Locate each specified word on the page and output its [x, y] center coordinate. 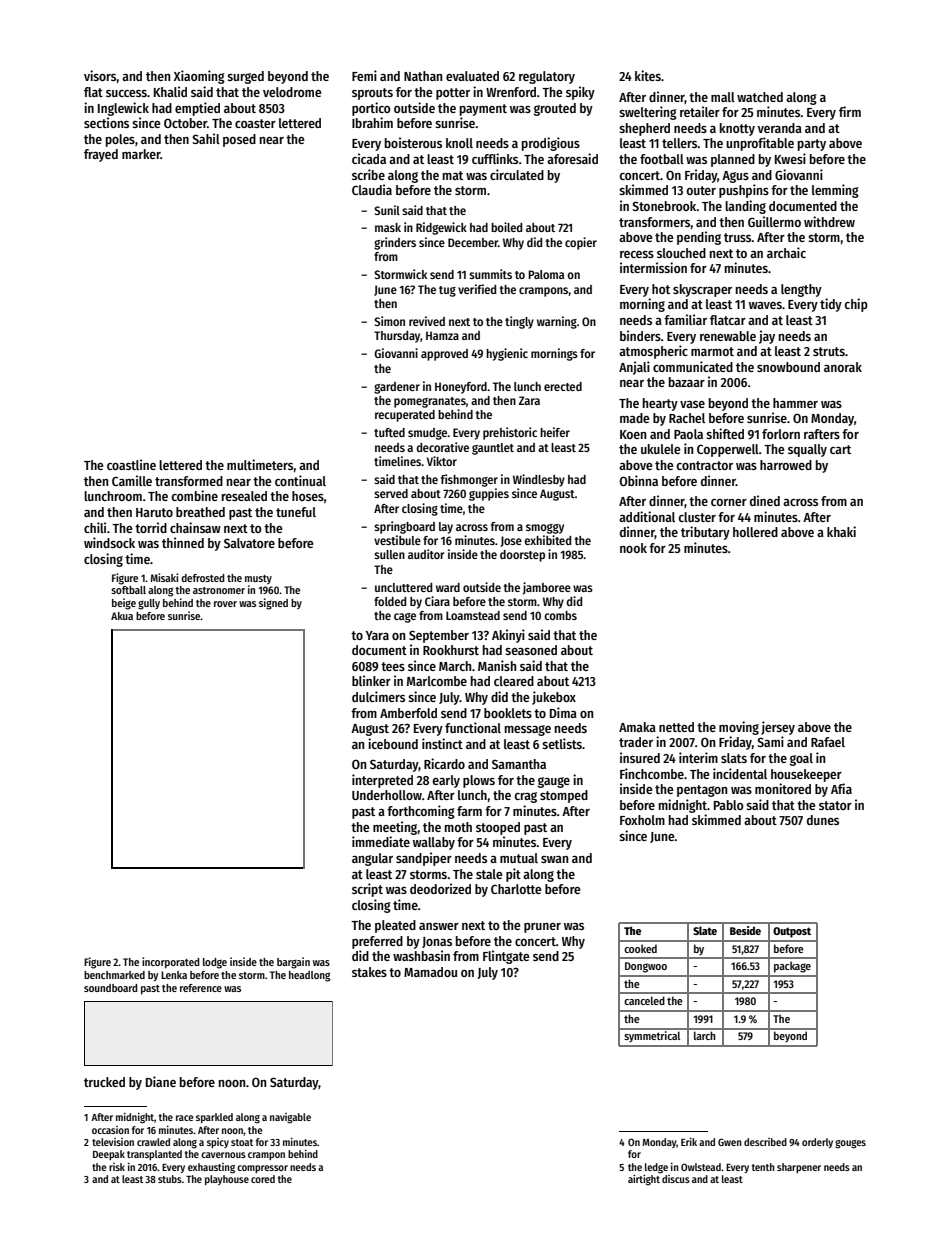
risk [117, 1167]
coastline [131, 464]
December [473, 242]
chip [856, 305]
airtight [644, 1180]
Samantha [519, 764]
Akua [122, 616]
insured [640, 757]
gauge [554, 782]
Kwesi [790, 158]
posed [239, 140]
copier [581, 243]
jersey [778, 728]
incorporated [171, 963]
